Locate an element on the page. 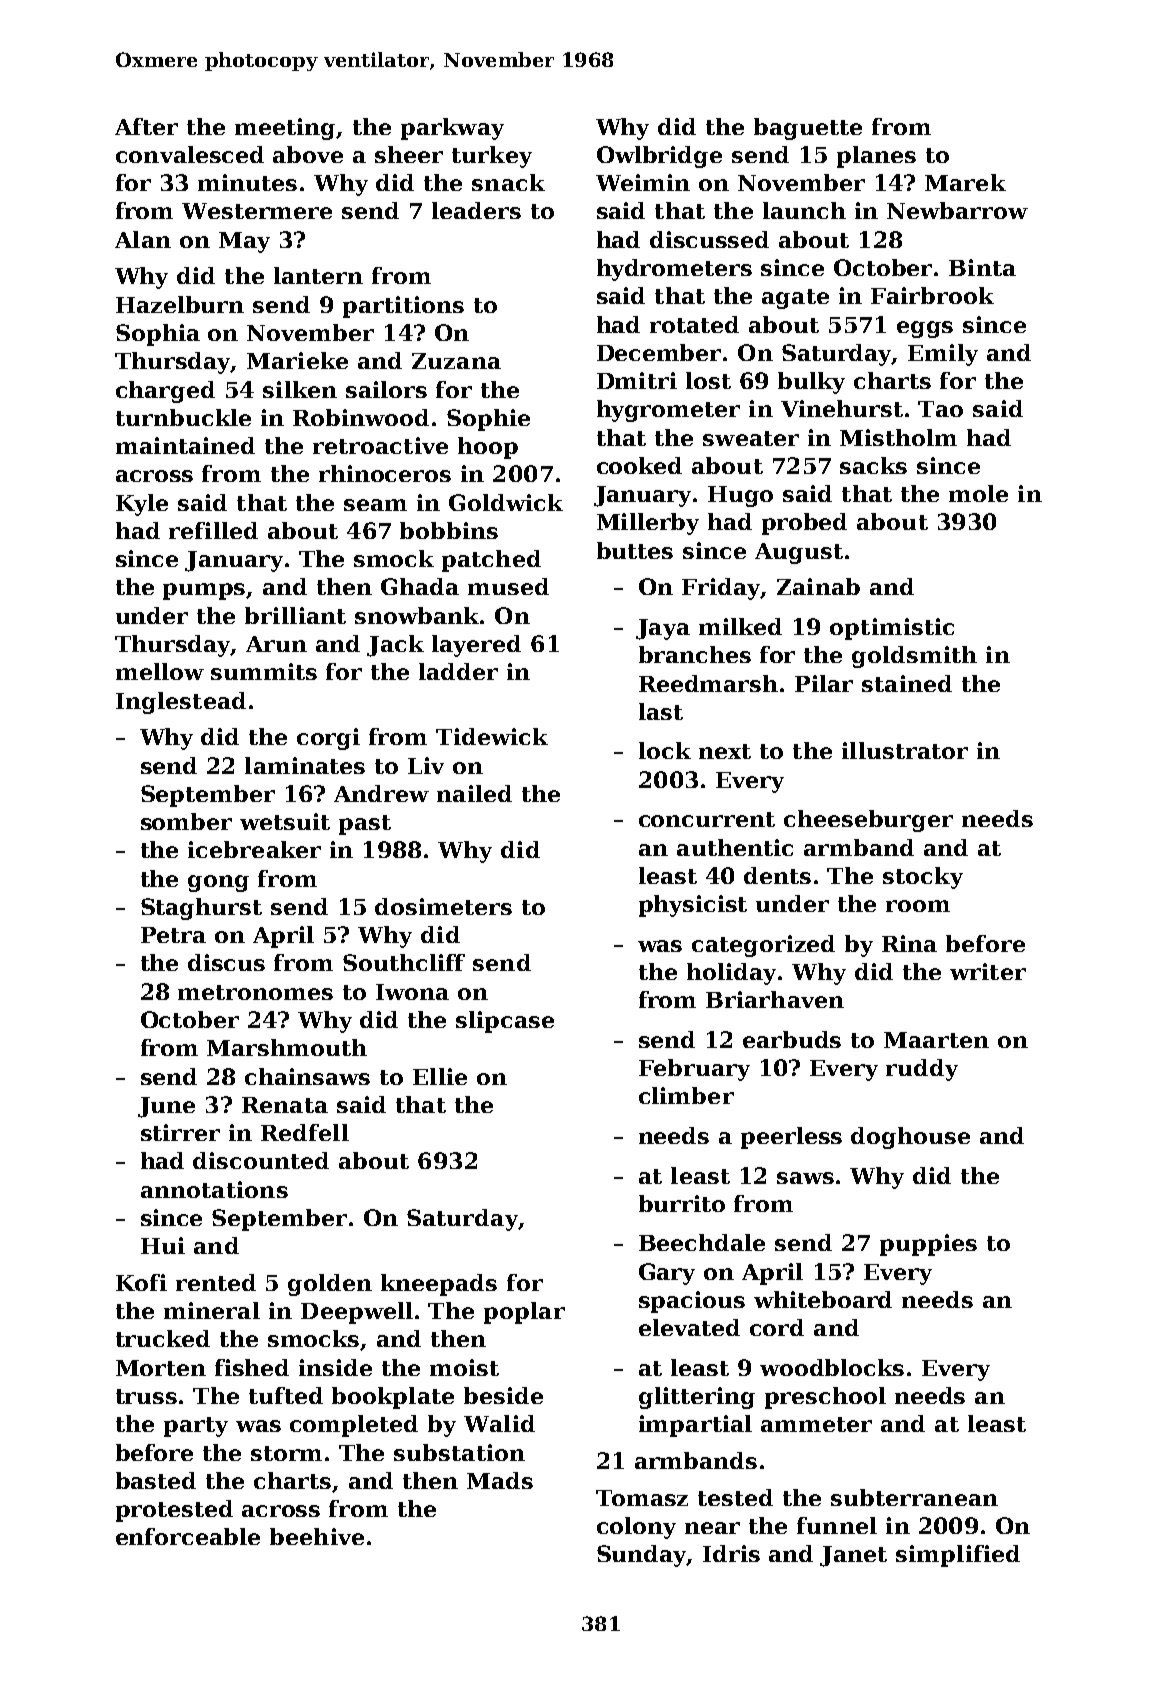 This image has height=1683, width=1162. snack is located at coordinates (508, 182).
